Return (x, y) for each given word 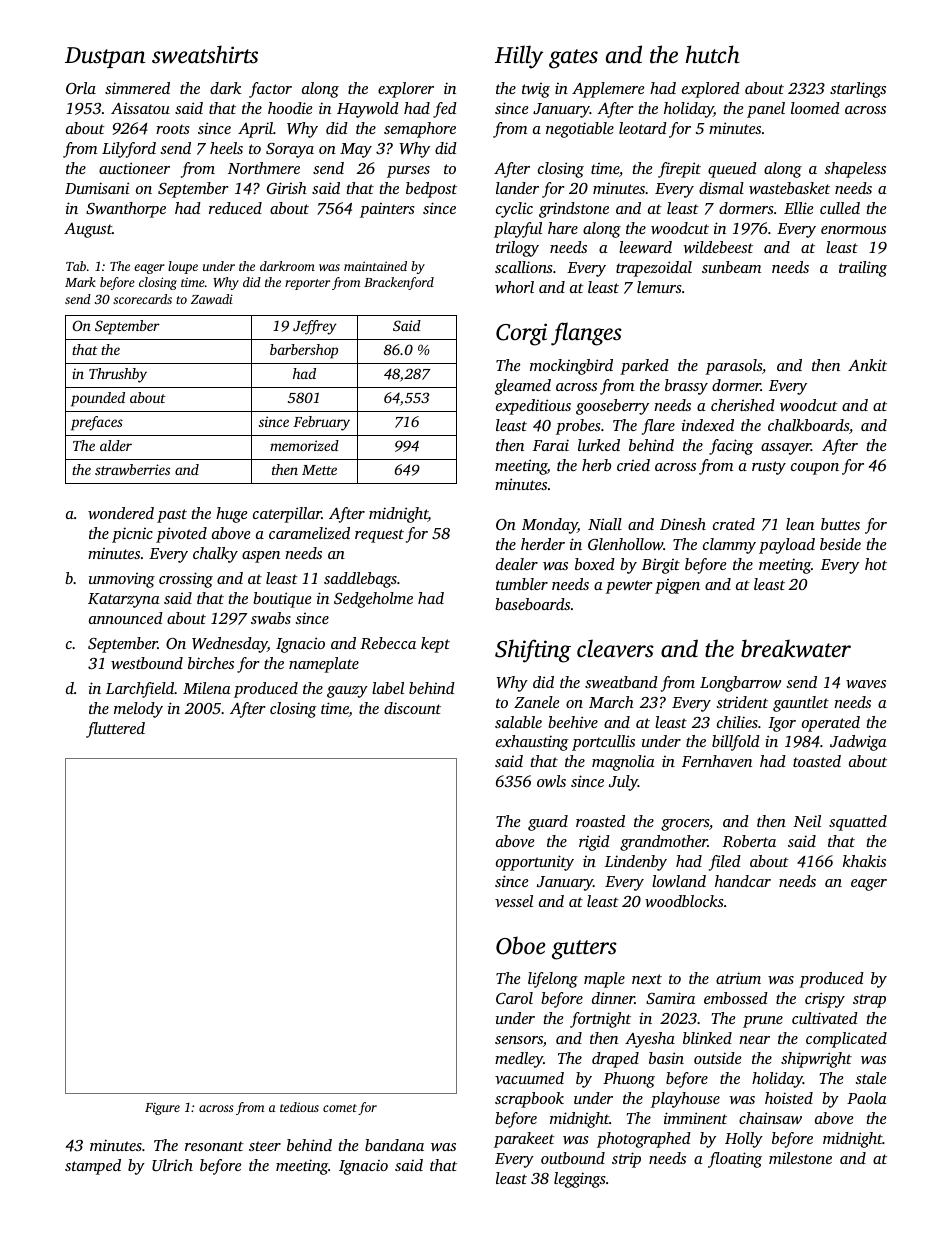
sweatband (621, 682)
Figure (162, 1109)
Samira (670, 998)
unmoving (122, 580)
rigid (594, 843)
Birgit (661, 566)
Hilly (519, 57)
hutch (713, 54)
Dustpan (105, 57)
